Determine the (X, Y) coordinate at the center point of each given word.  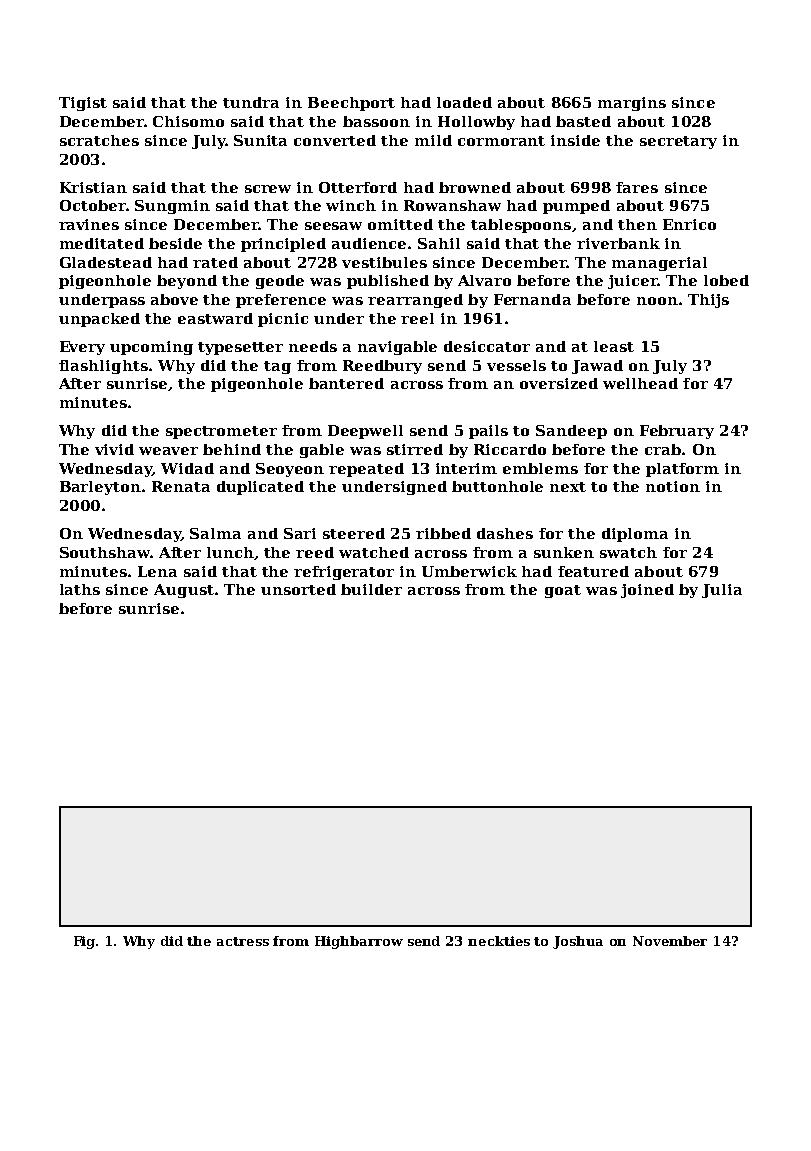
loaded (464, 102)
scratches (99, 140)
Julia (722, 591)
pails (488, 432)
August (184, 591)
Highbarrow (359, 942)
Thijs (708, 301)
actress (243, 941)
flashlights (103, 367)
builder (371, 589)
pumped (576, 207)
